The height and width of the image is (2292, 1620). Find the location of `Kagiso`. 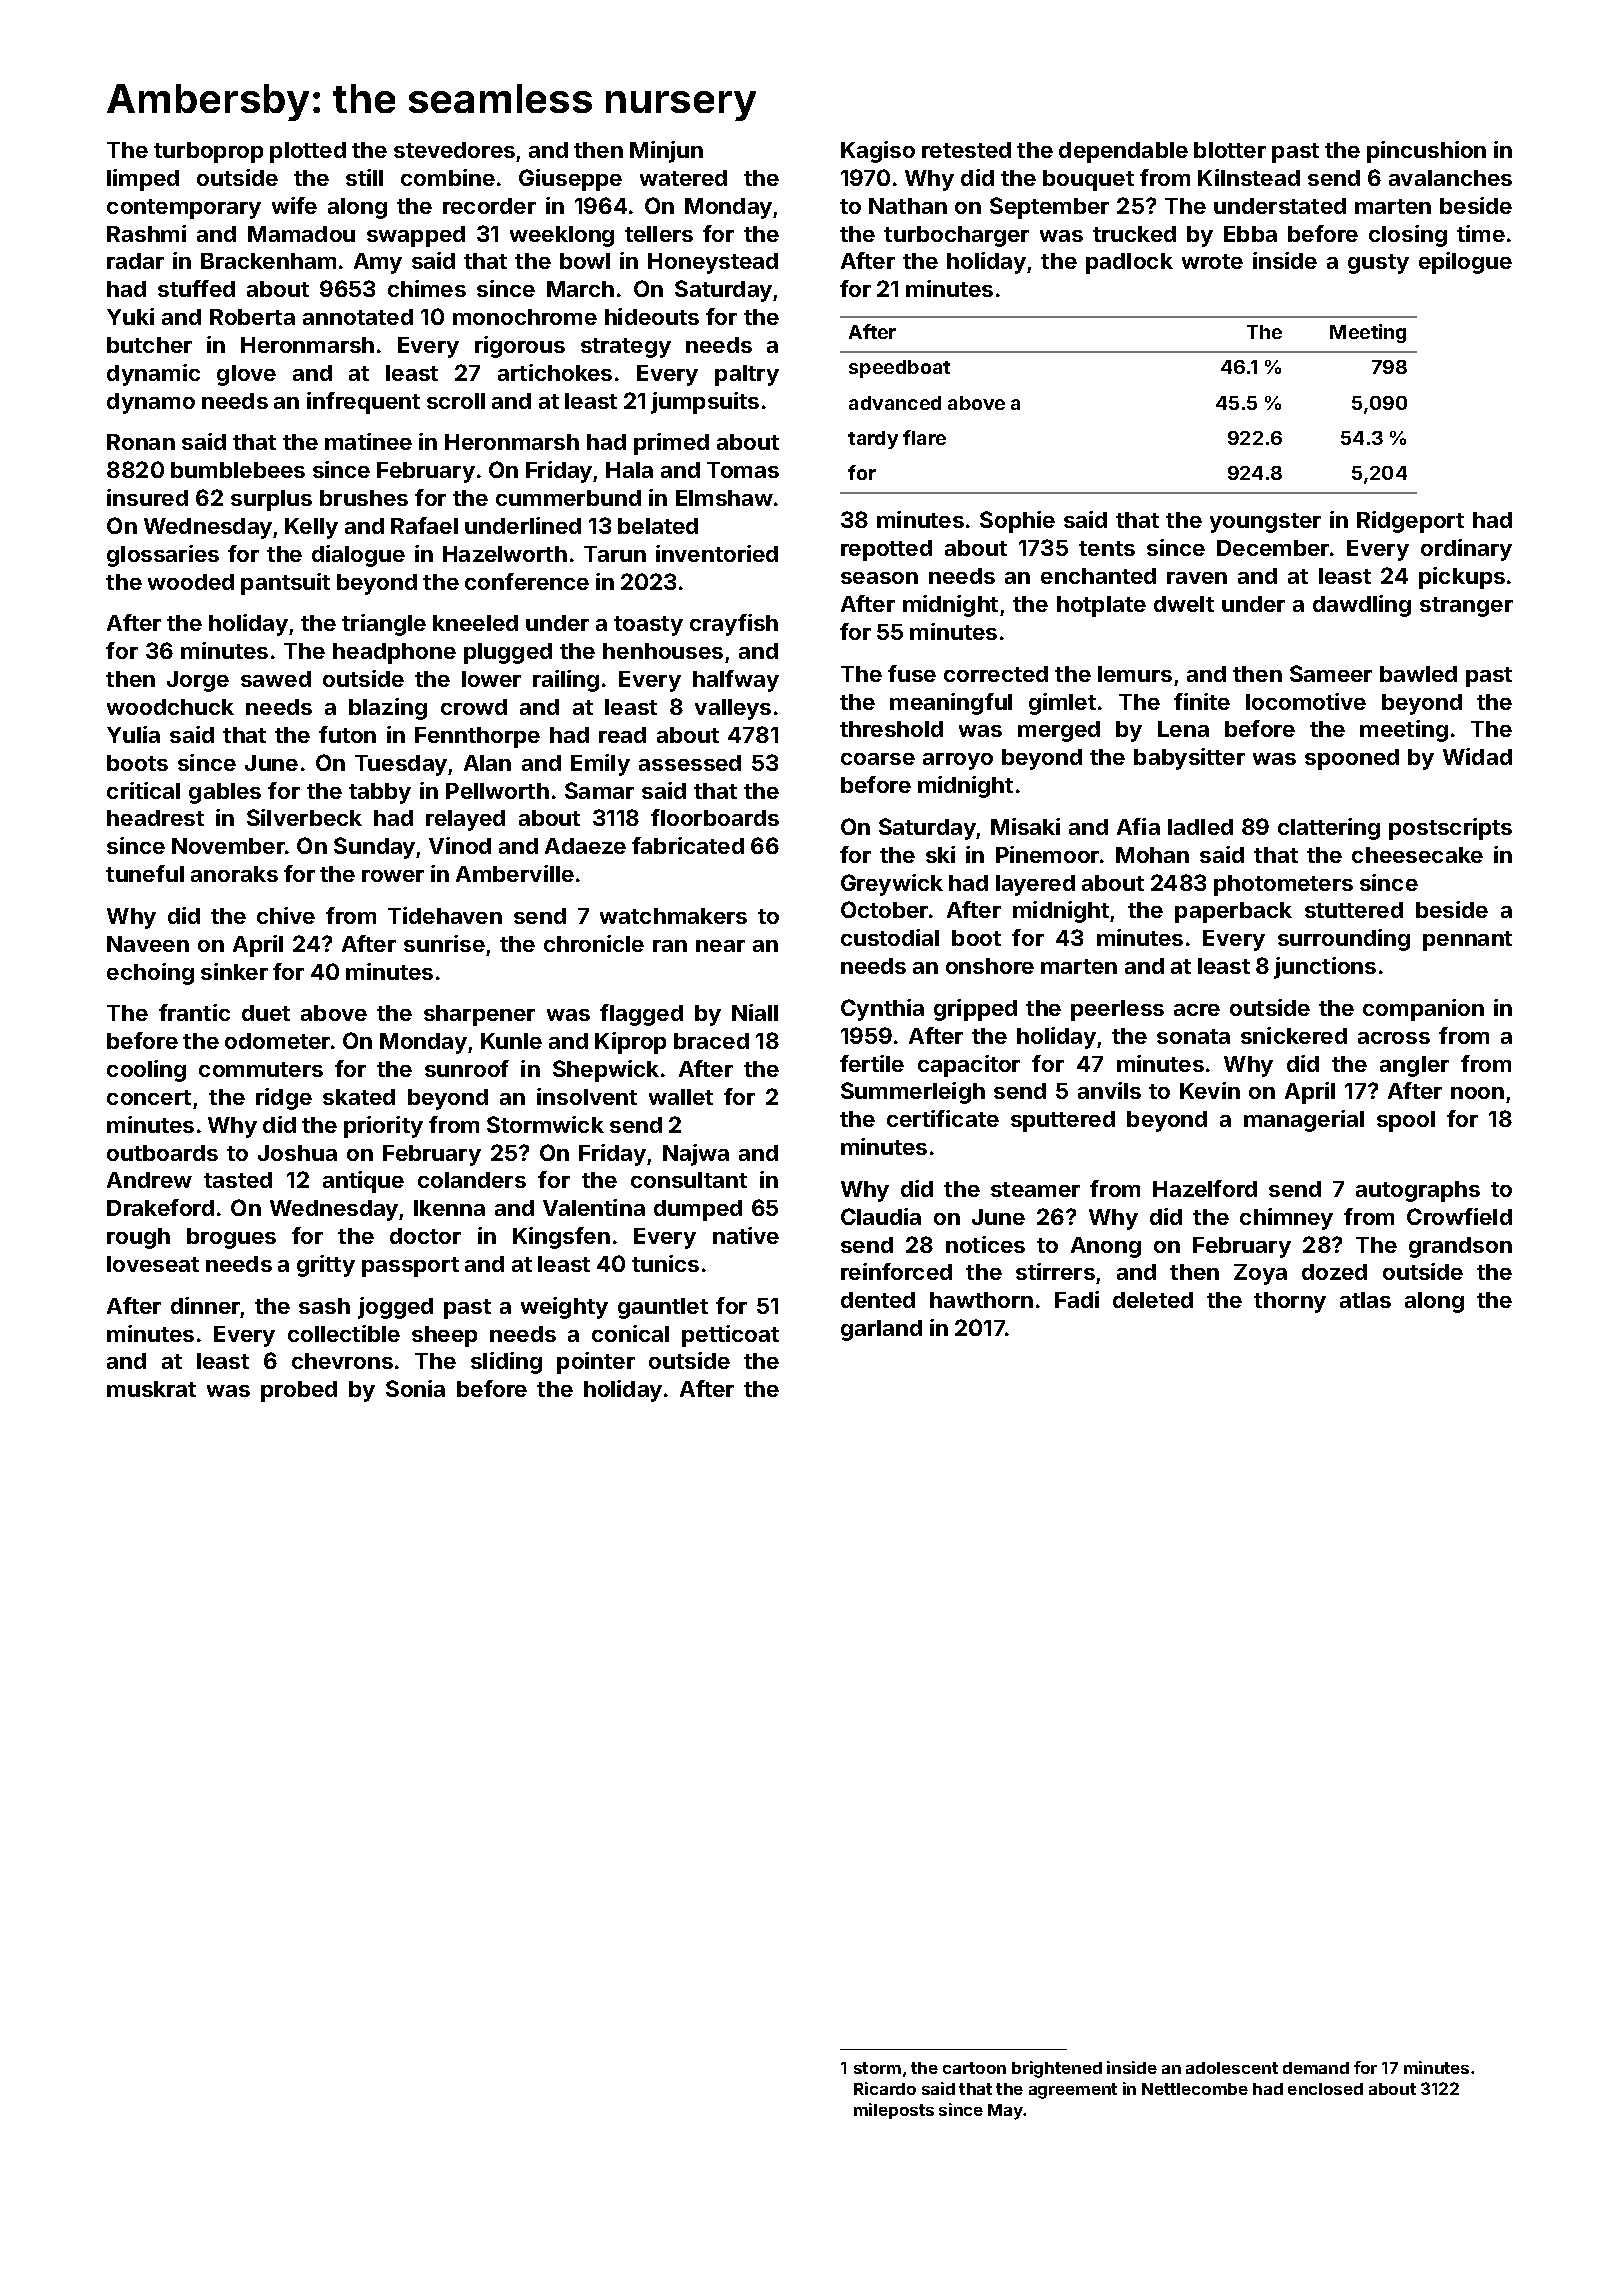

Kagiso is located at coordinates (878, 152).
